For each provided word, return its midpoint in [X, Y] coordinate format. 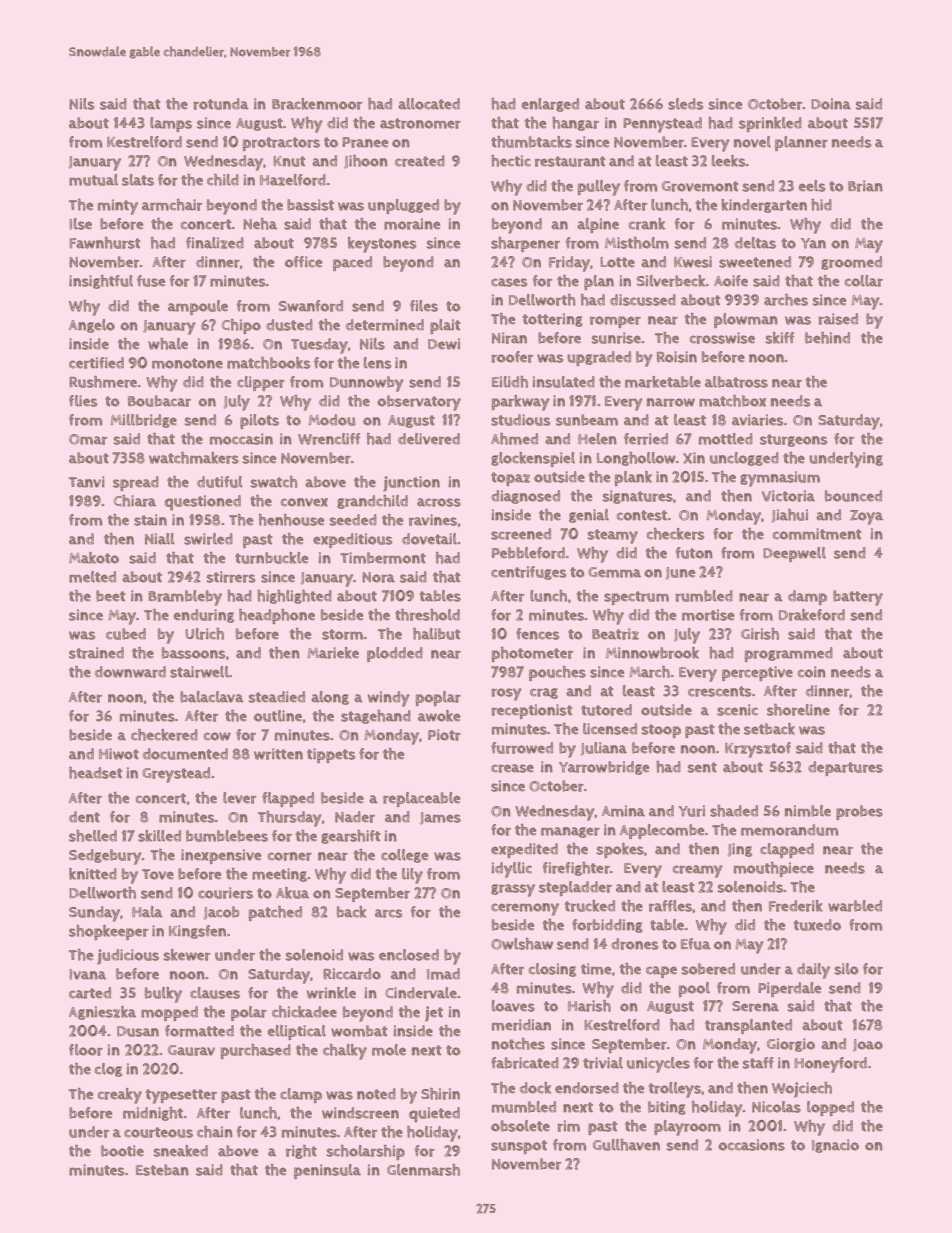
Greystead [176, 775]
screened [521, 534]
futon [694, 553]
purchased [256, 1051]
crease [512, 768]
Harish [589, 1006]
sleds [685, 104]
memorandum [789, 830]
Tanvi [87, 482]
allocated [429, 104]
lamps [171, 124]
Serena [755, 1006]
